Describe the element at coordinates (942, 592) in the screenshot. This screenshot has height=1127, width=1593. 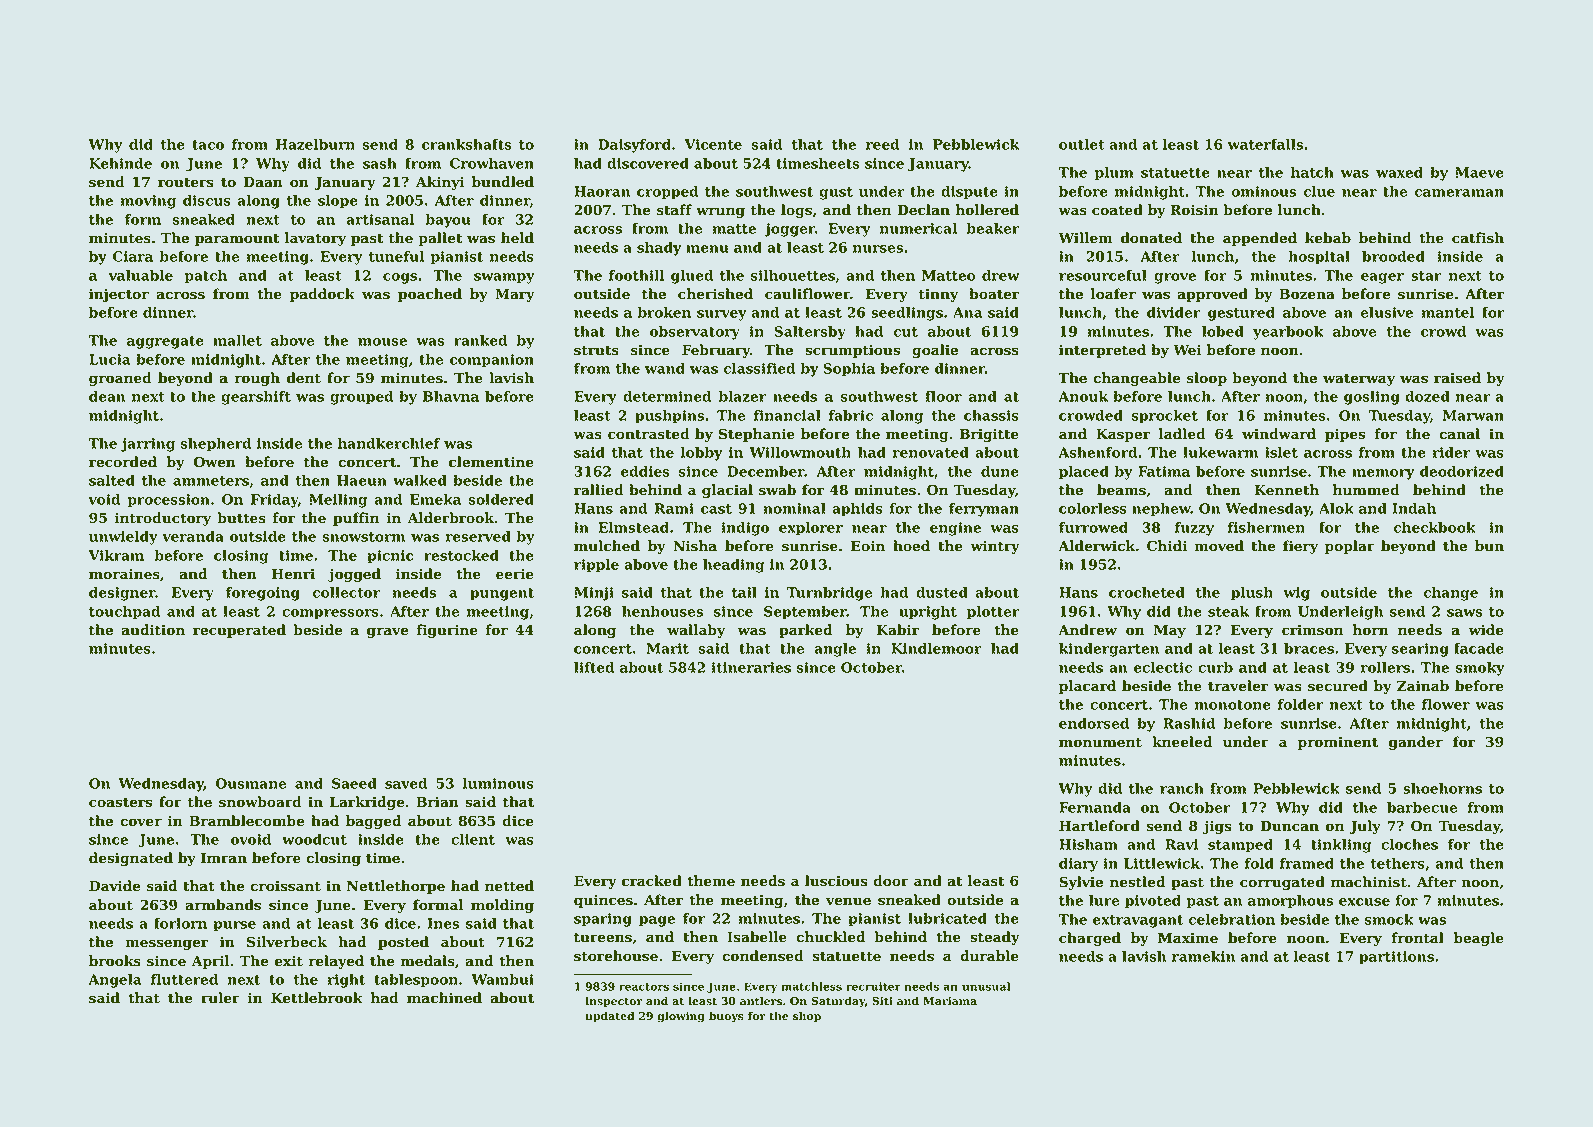
I see `dusted` at that location.
